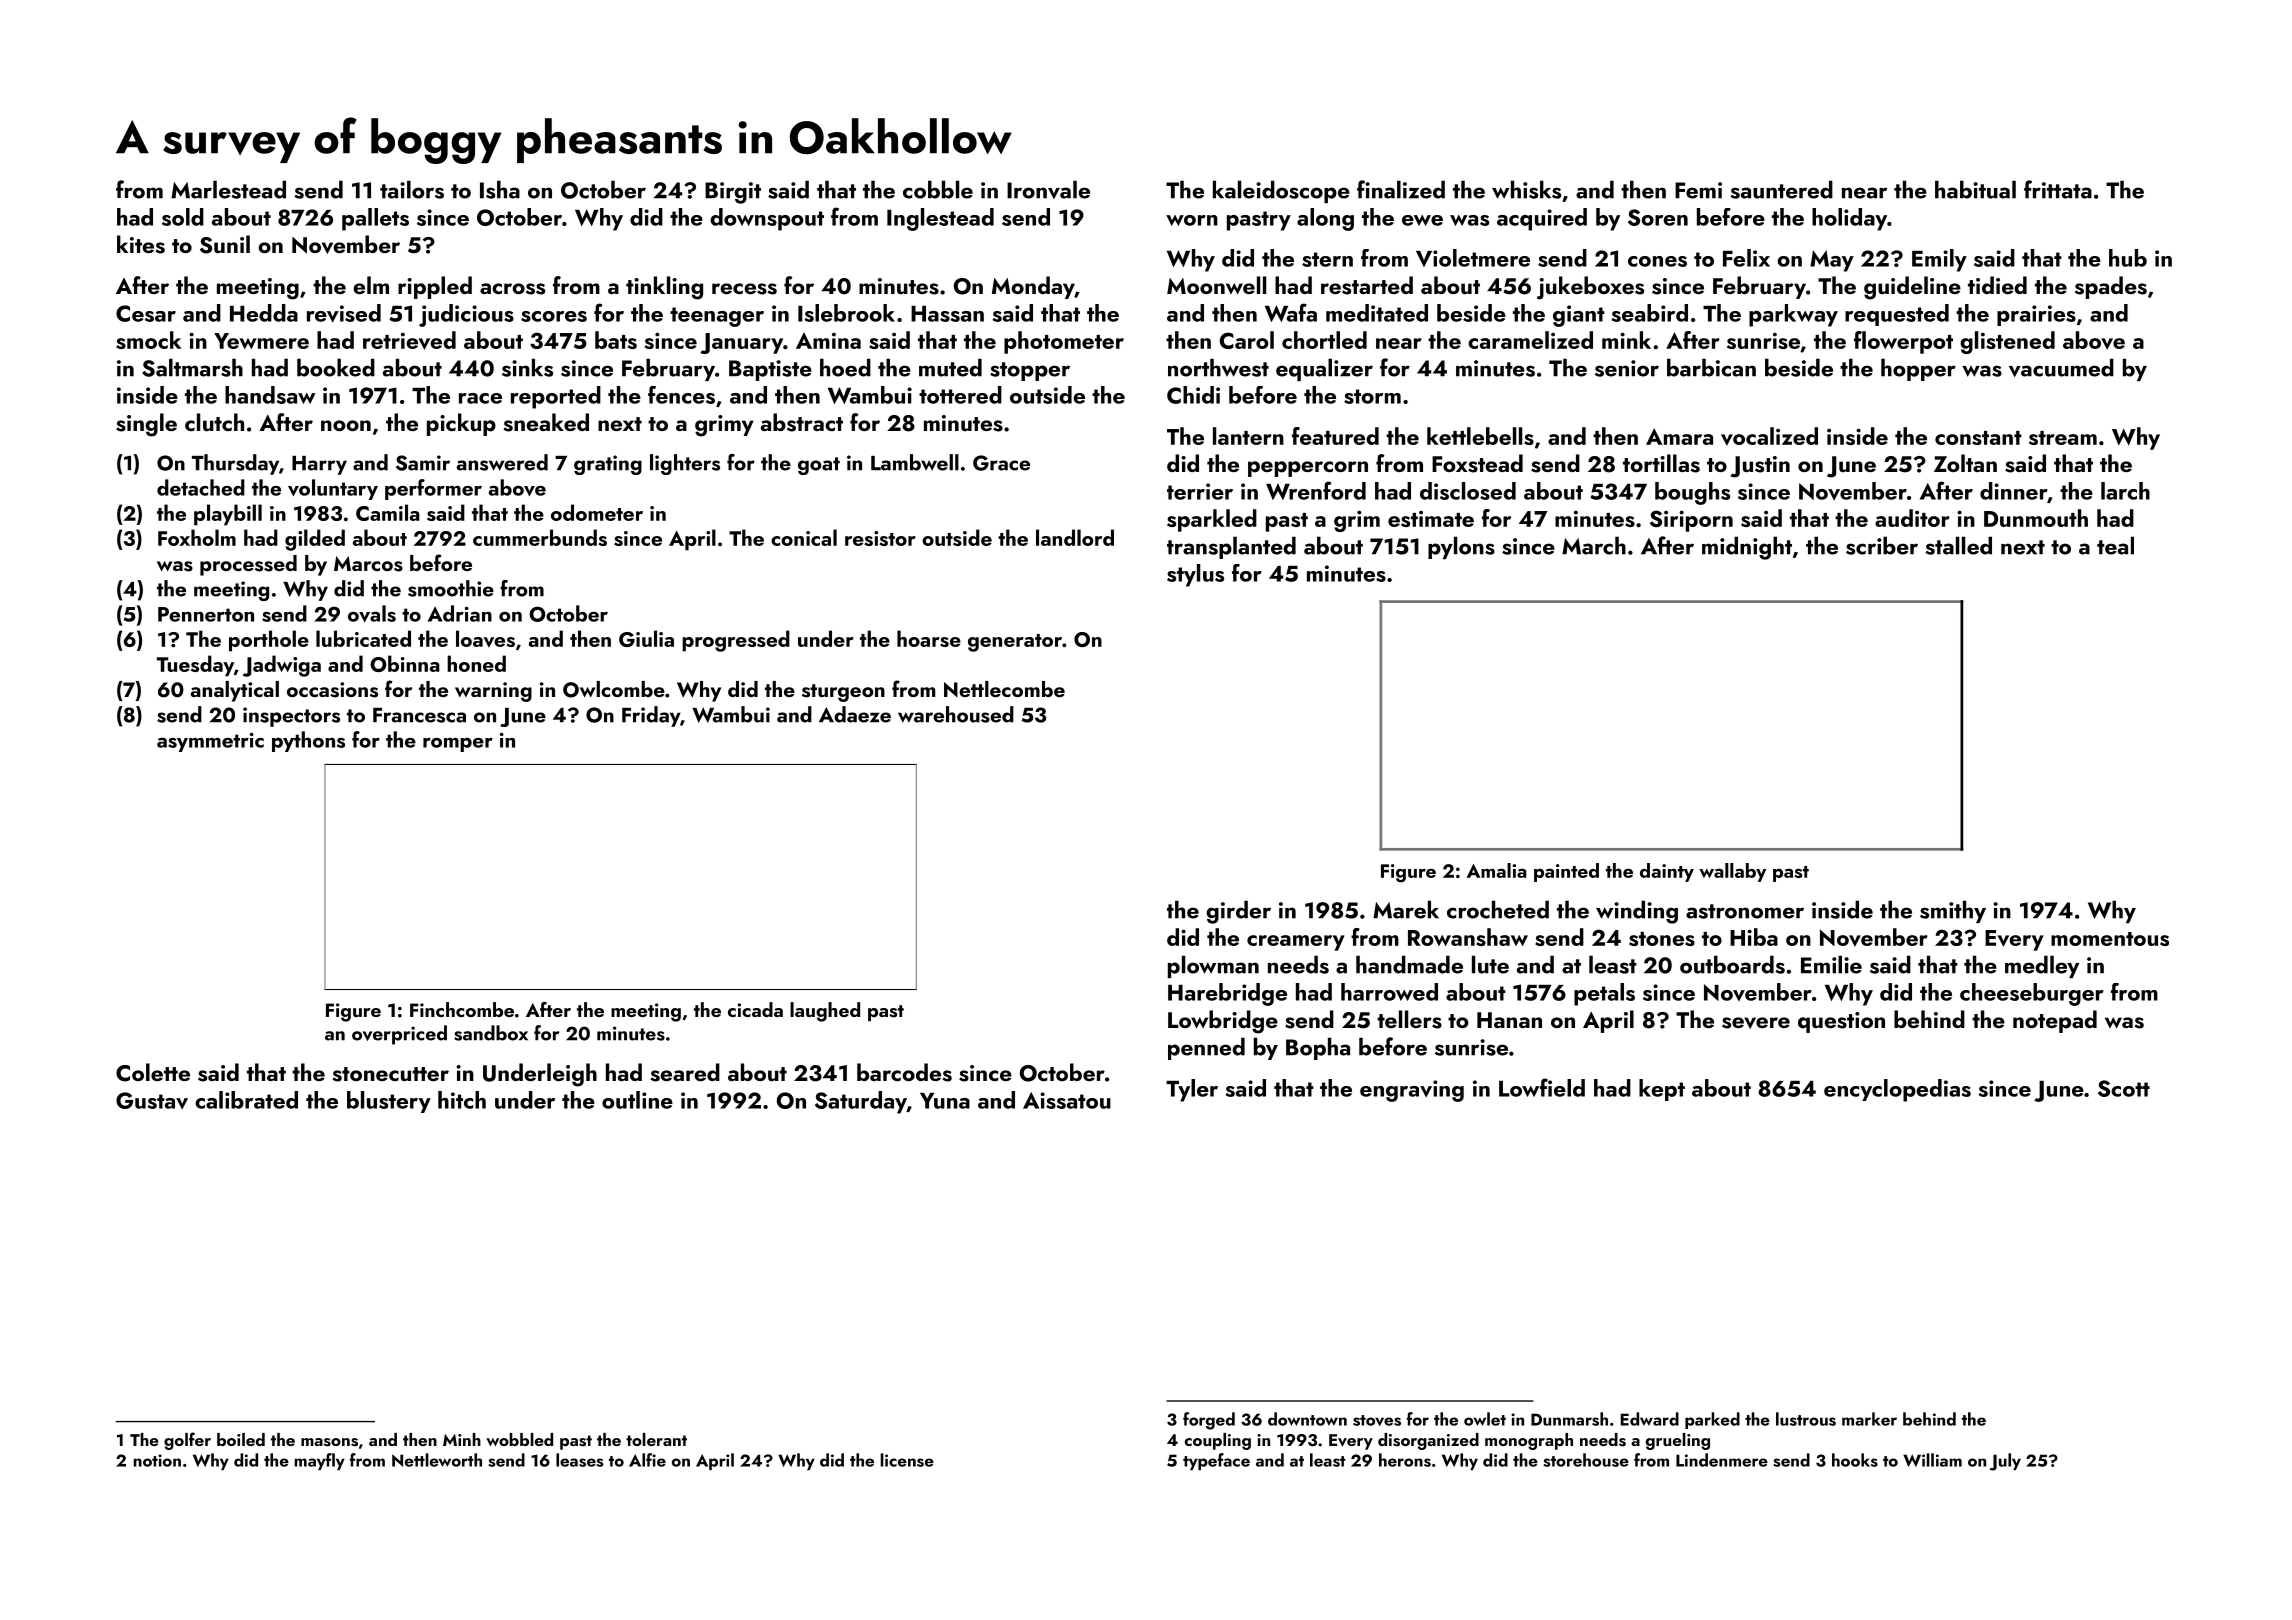  What do you see at coordinates (1841, 1022) in the image?
I see `question` at bounding box center [1841, 1022].
